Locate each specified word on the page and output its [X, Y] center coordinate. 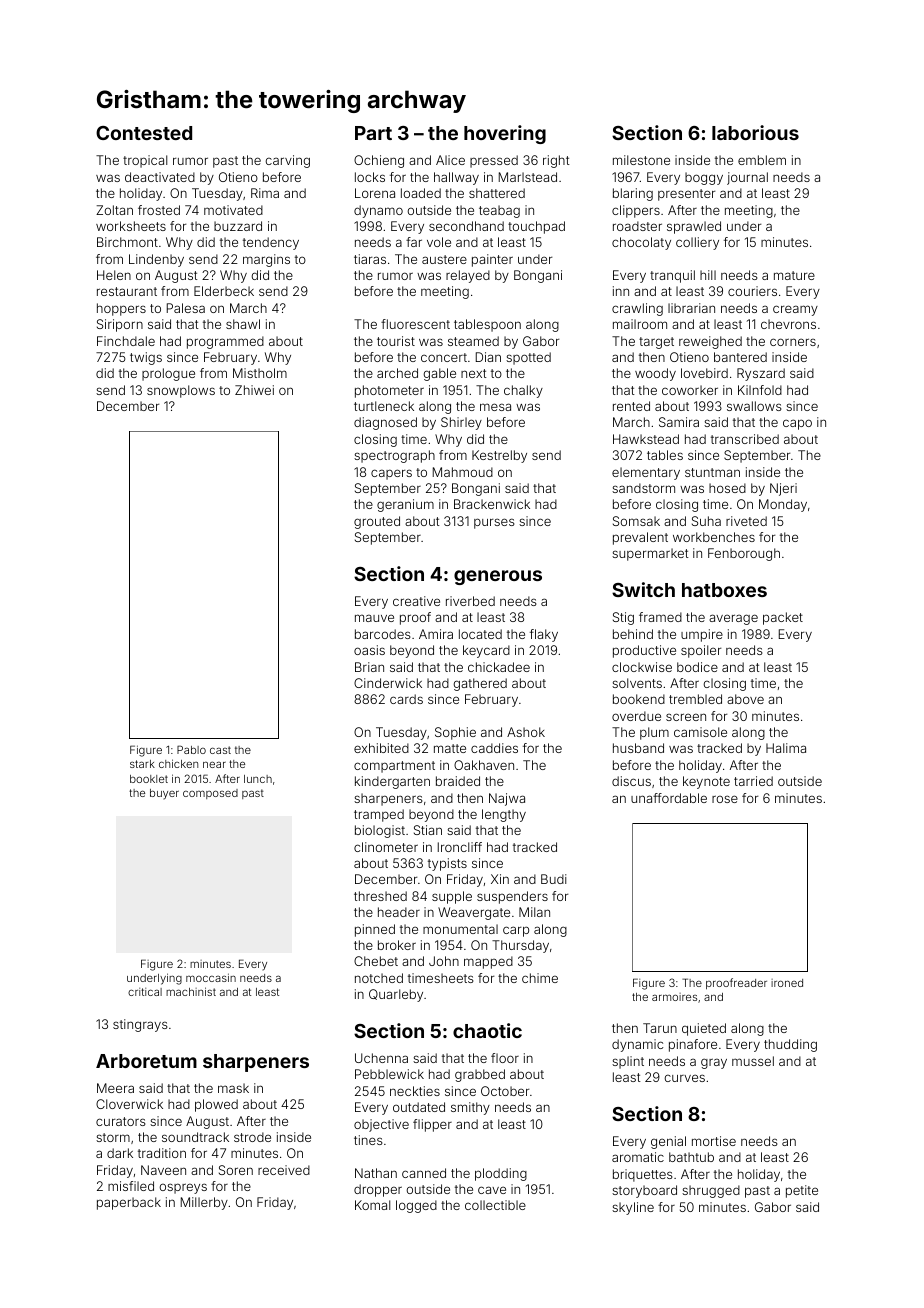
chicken [178, 763]
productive [644, 651]
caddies [494, 748]
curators [121, 1121]
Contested [144, 133]
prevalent [640, 538]
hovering [505, 134]
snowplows [181, 391]
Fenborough [744, 554]
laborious [755, 132]
